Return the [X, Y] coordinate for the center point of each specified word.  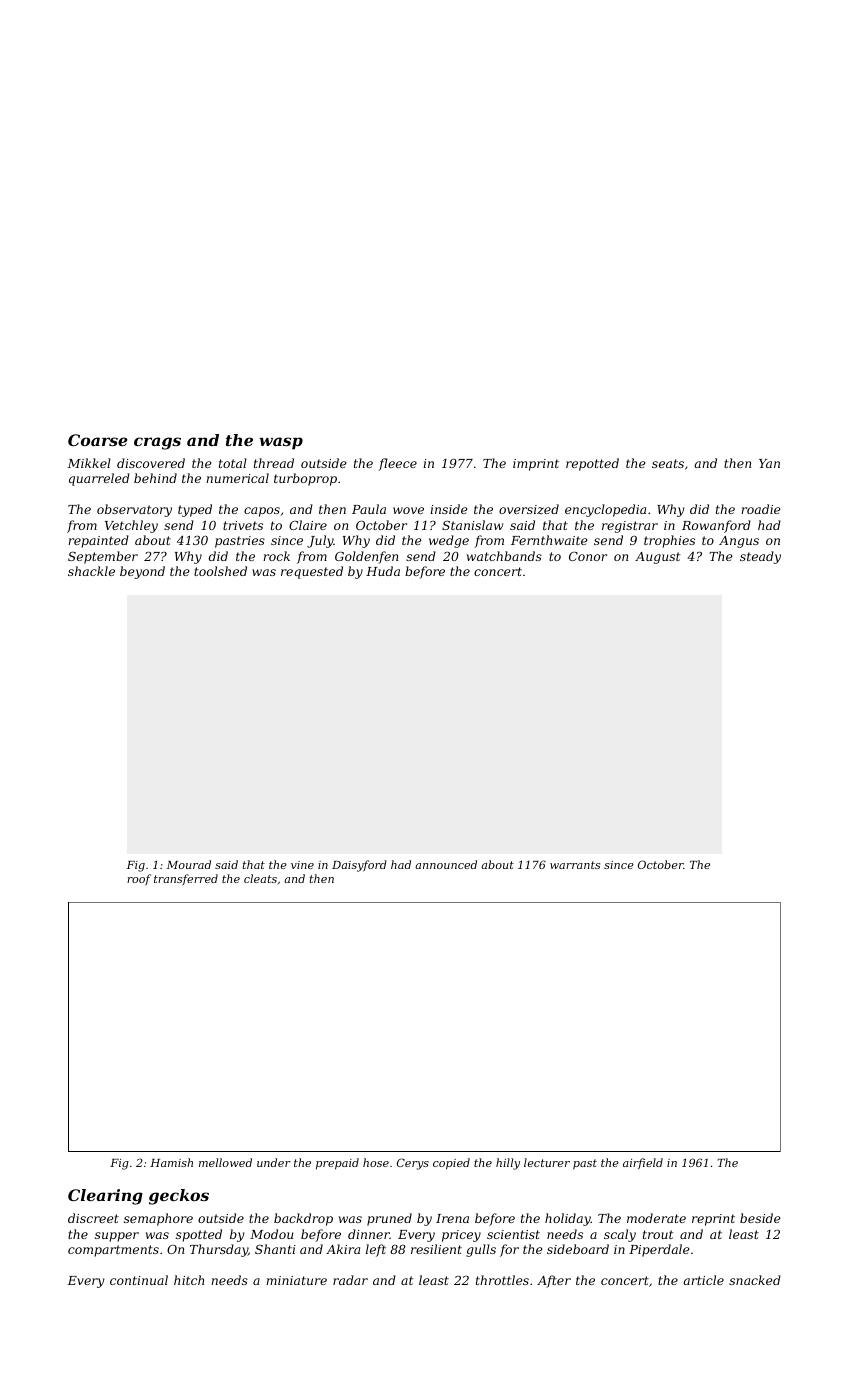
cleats [260, 878]
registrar [630, 527]
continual [139, 1280]
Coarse [98, 440]
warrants [575, 865]
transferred [186, 879]
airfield [643, 1163]
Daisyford [359, 866]
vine [302, 865]
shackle [91, 571]
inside [448, 509]
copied [451, 1164]
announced [446, 864]
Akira [343, 1249]
